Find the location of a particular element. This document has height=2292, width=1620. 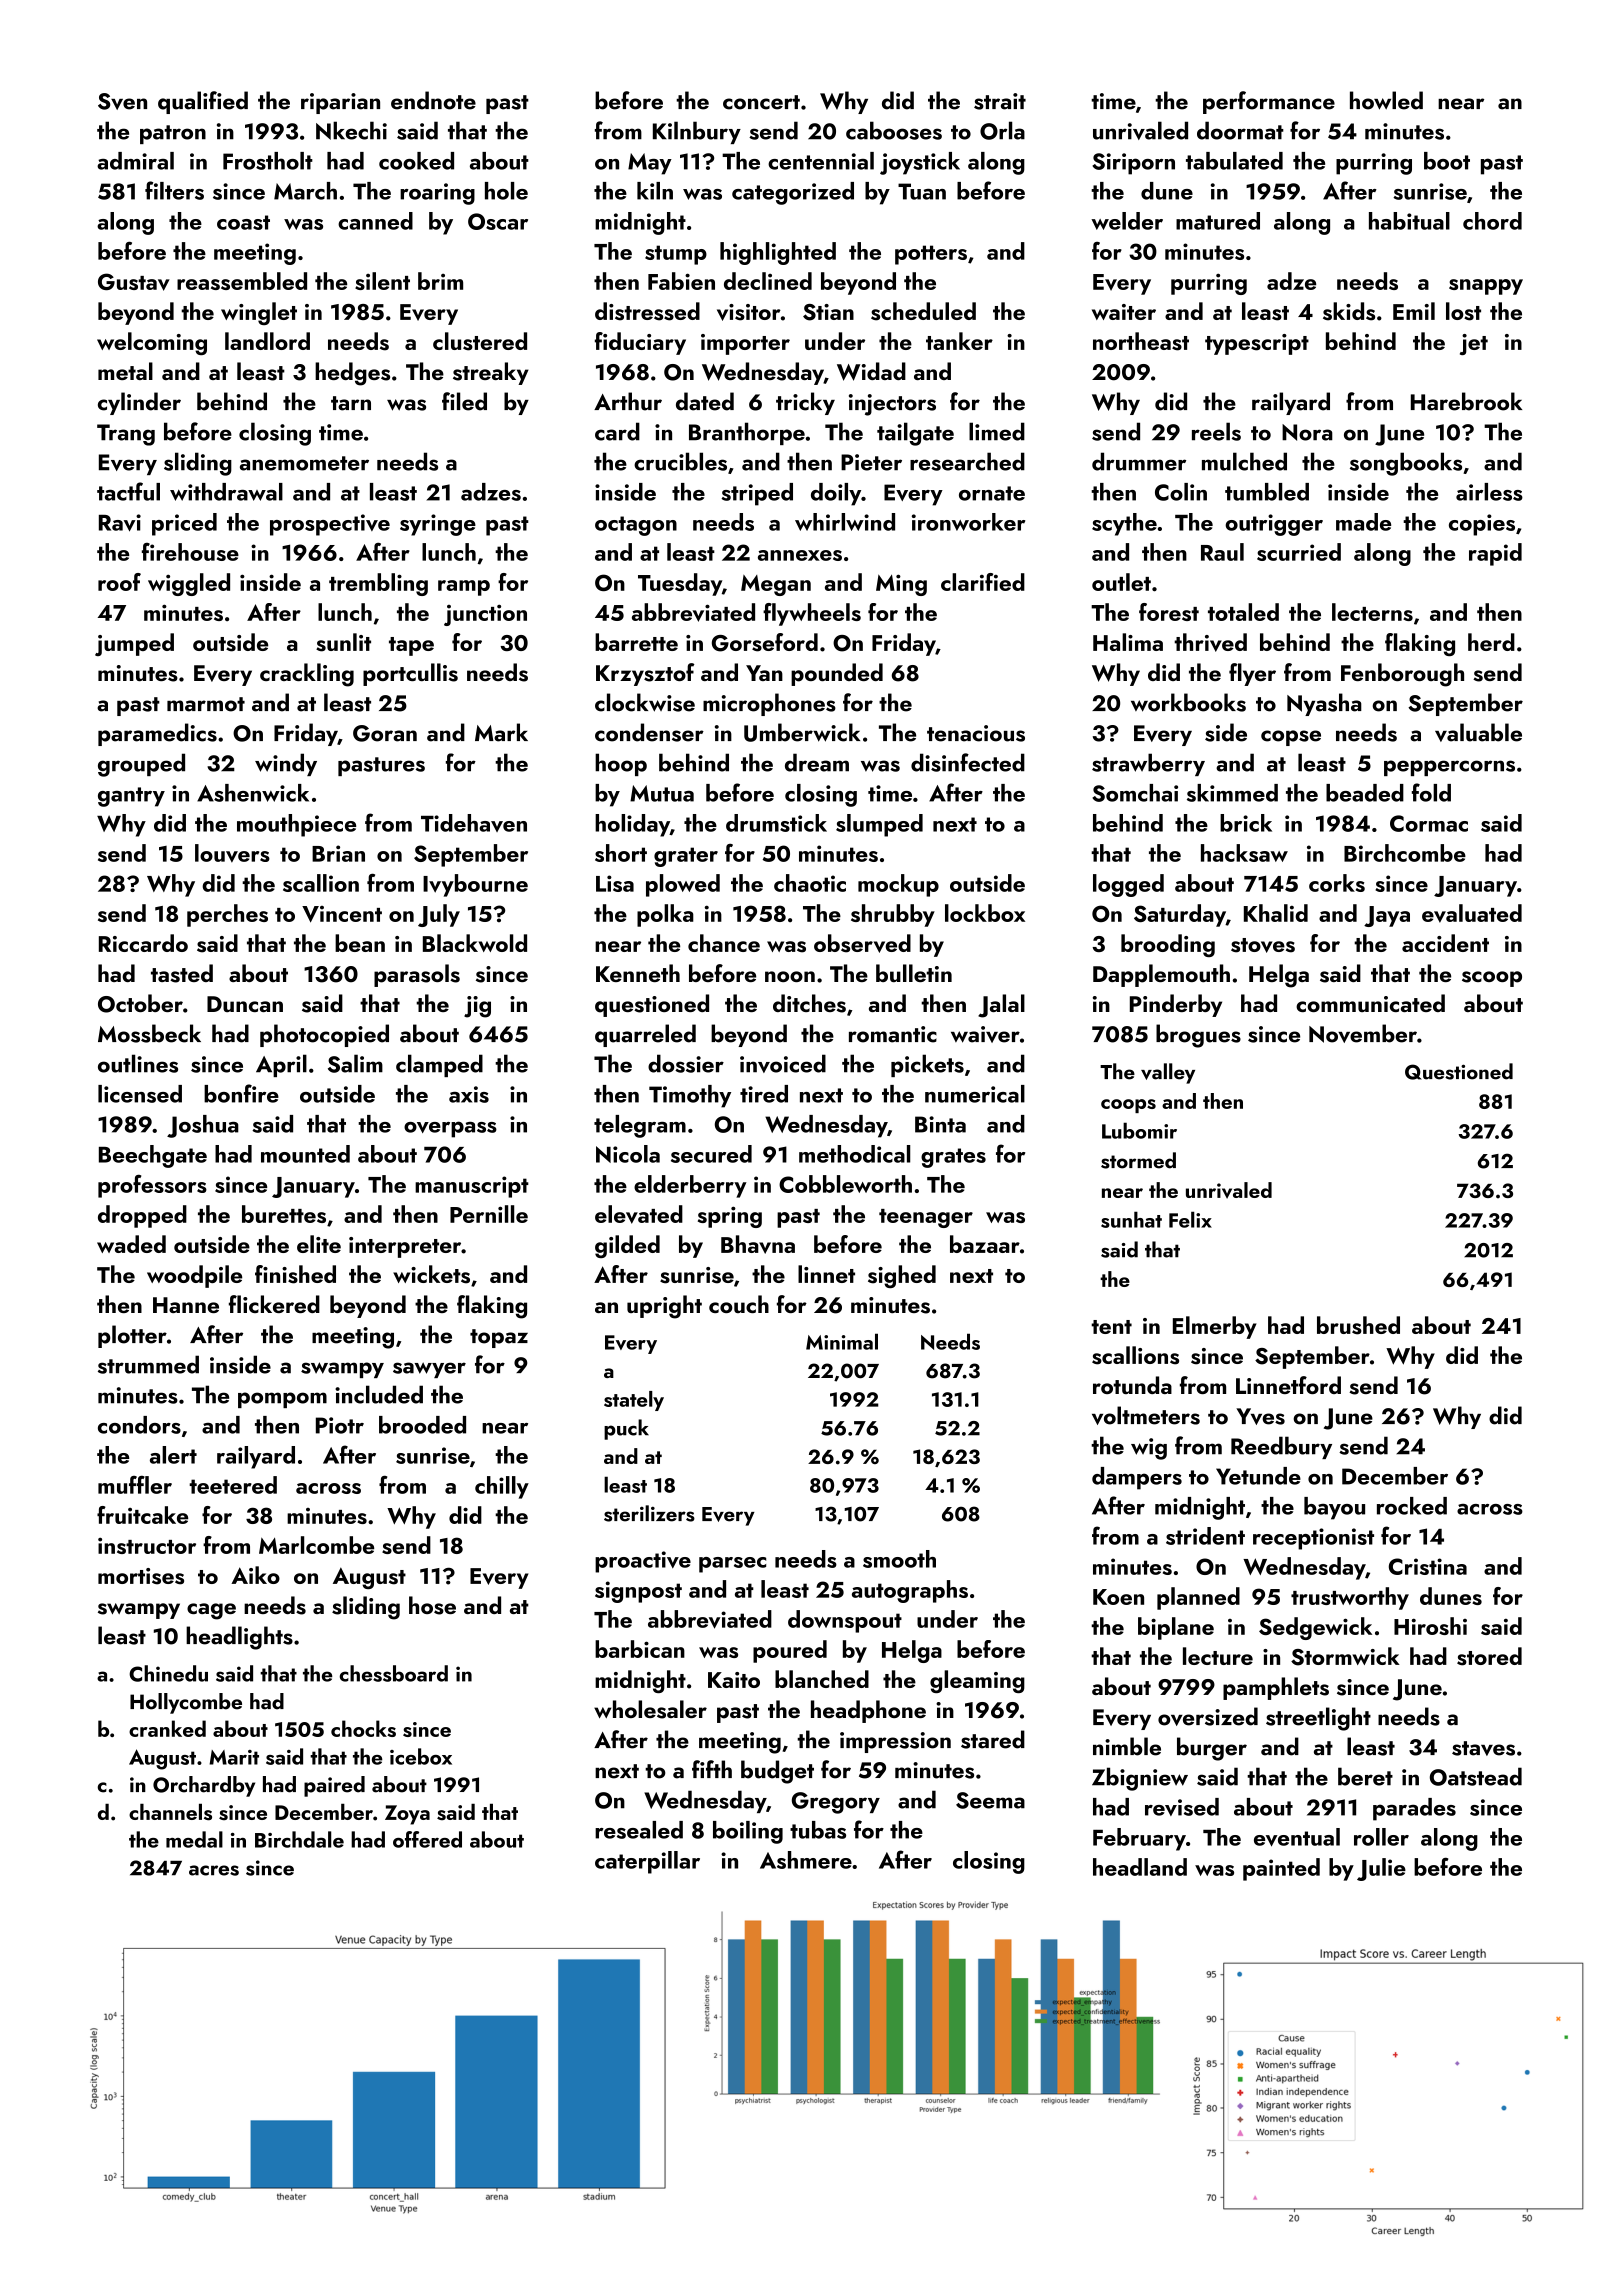

short is located at coordinates (621, 853).
